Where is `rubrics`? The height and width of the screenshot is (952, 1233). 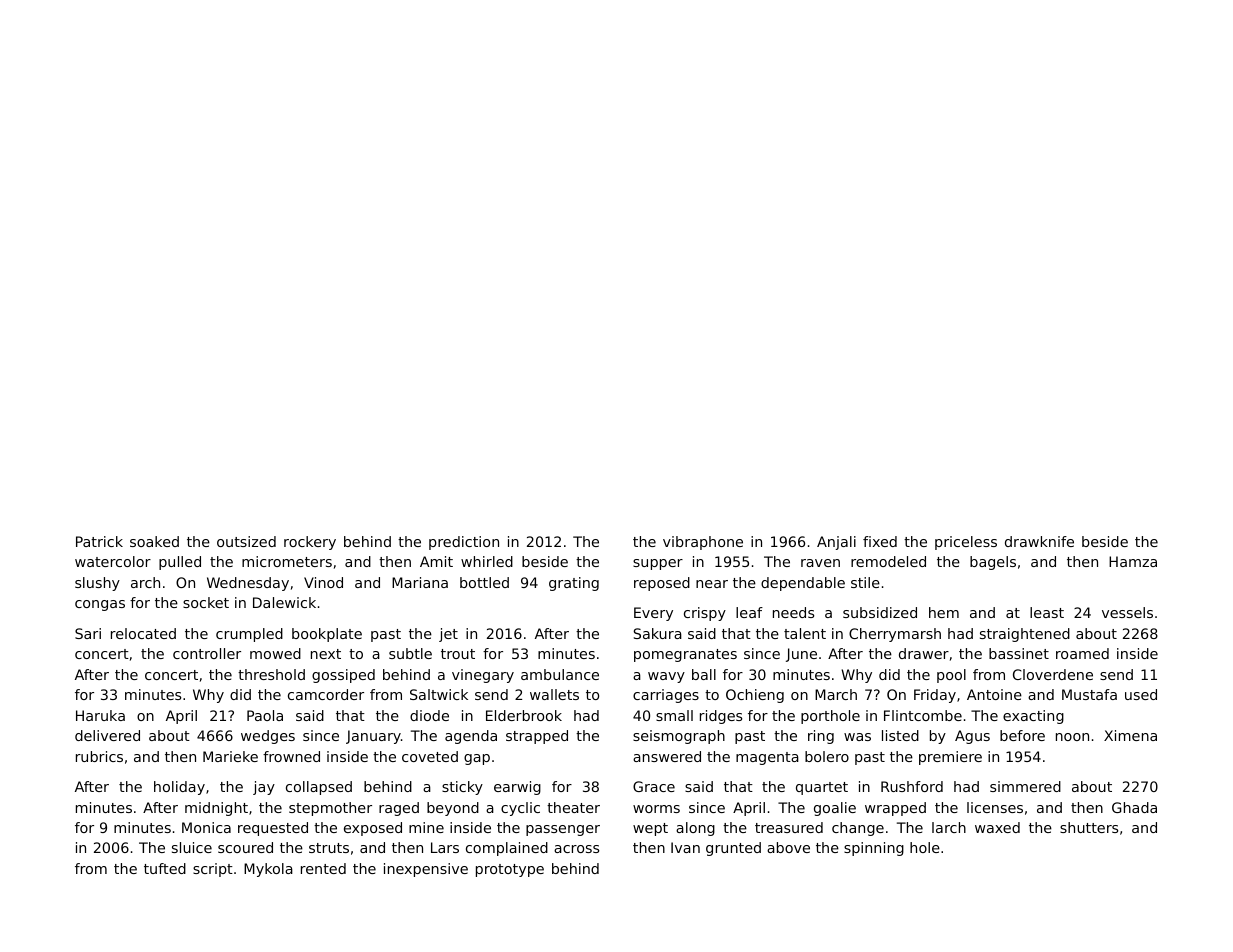 rubrics is located at coordinates (99, 756).
